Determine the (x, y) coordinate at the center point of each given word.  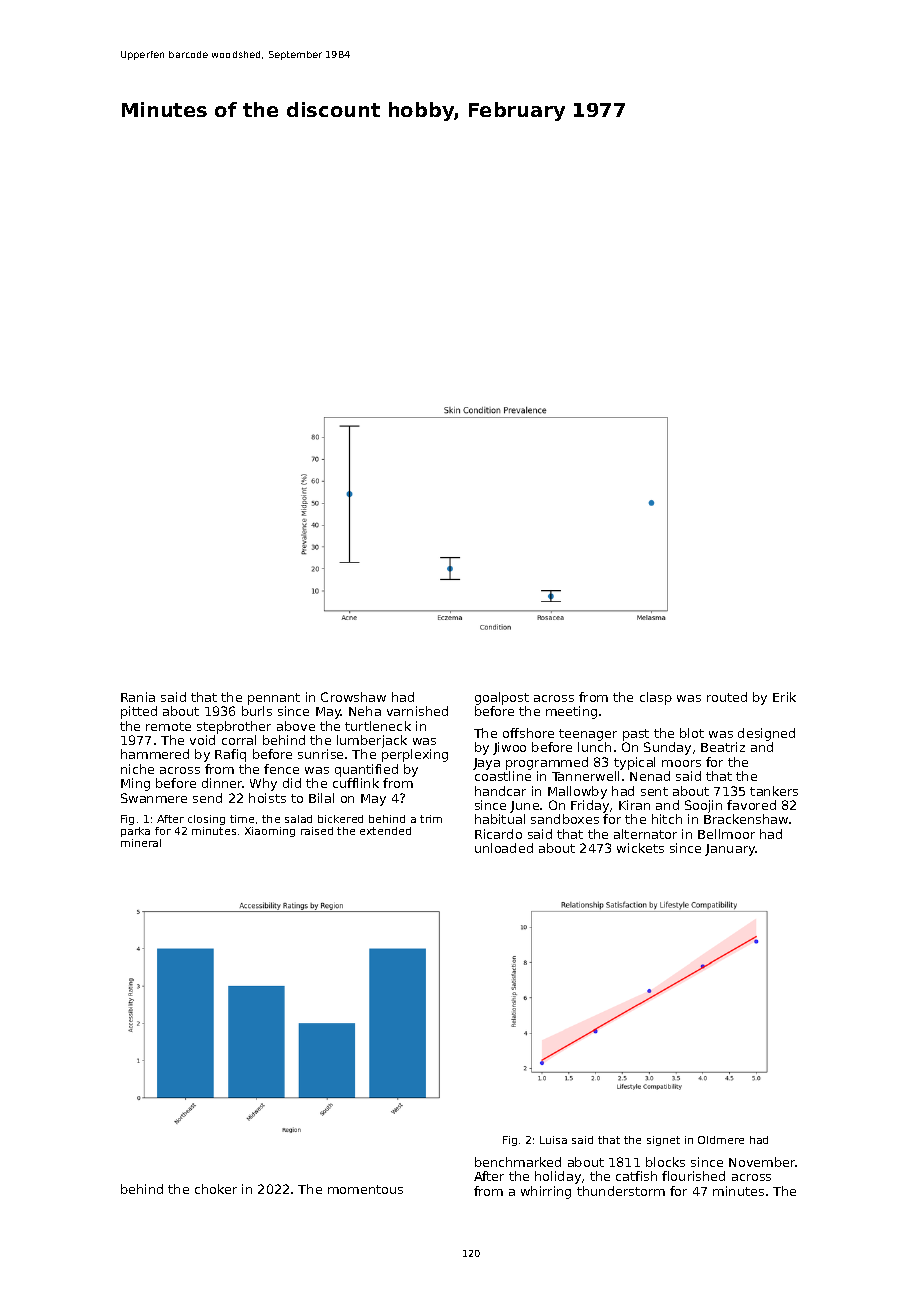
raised (317, 831)
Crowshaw (353, 697)
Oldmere (721, 1140)
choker (216, 1189)
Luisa (553, 1140)
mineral (141, 843)
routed (727, 697)
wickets (640, 848)
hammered (155, 754)
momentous (365, 1189)
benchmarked (518, 1162)
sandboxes (565, 819)
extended (385, 831)
